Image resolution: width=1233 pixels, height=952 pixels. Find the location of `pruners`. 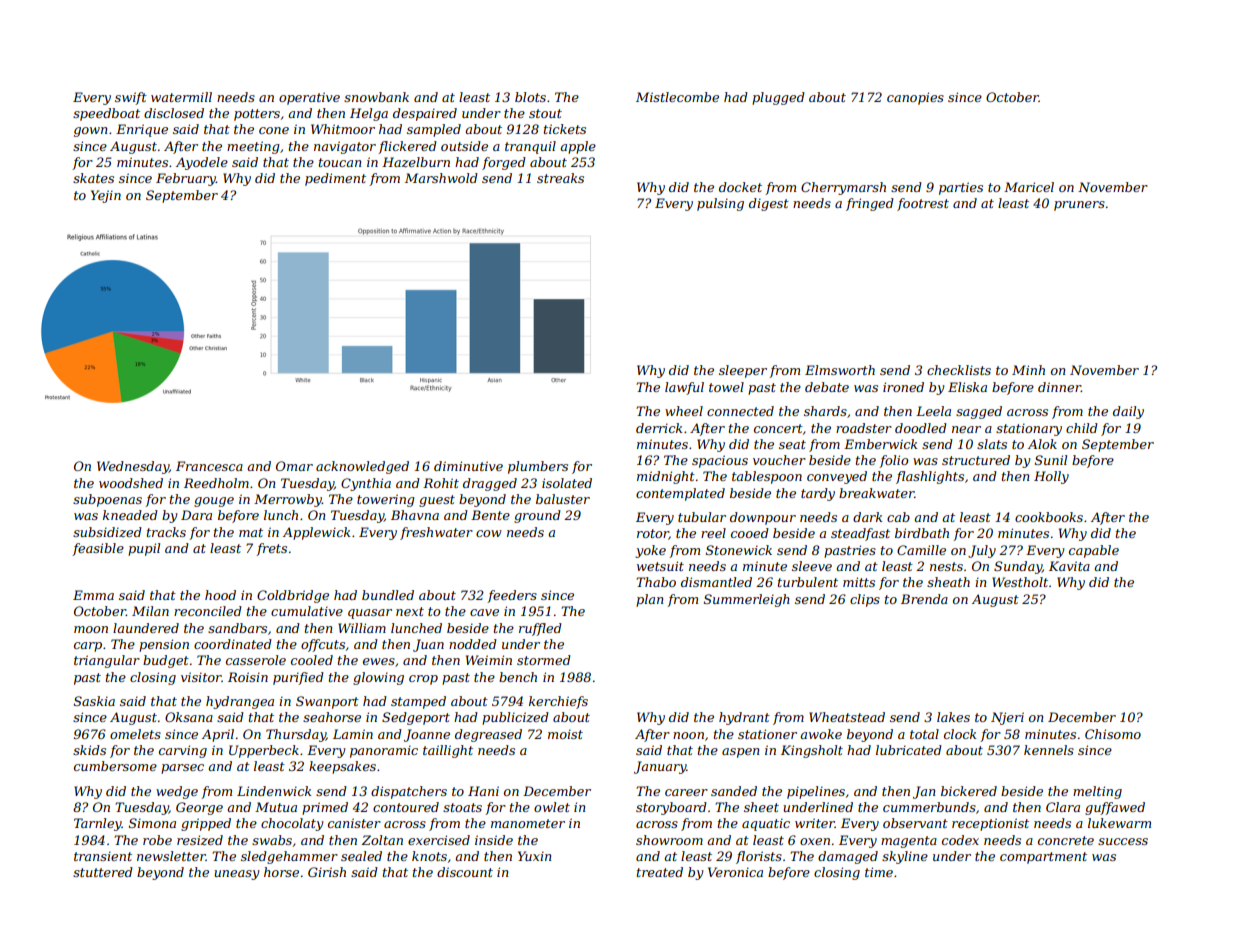

pruners is located at coordinates (1079, 206).
